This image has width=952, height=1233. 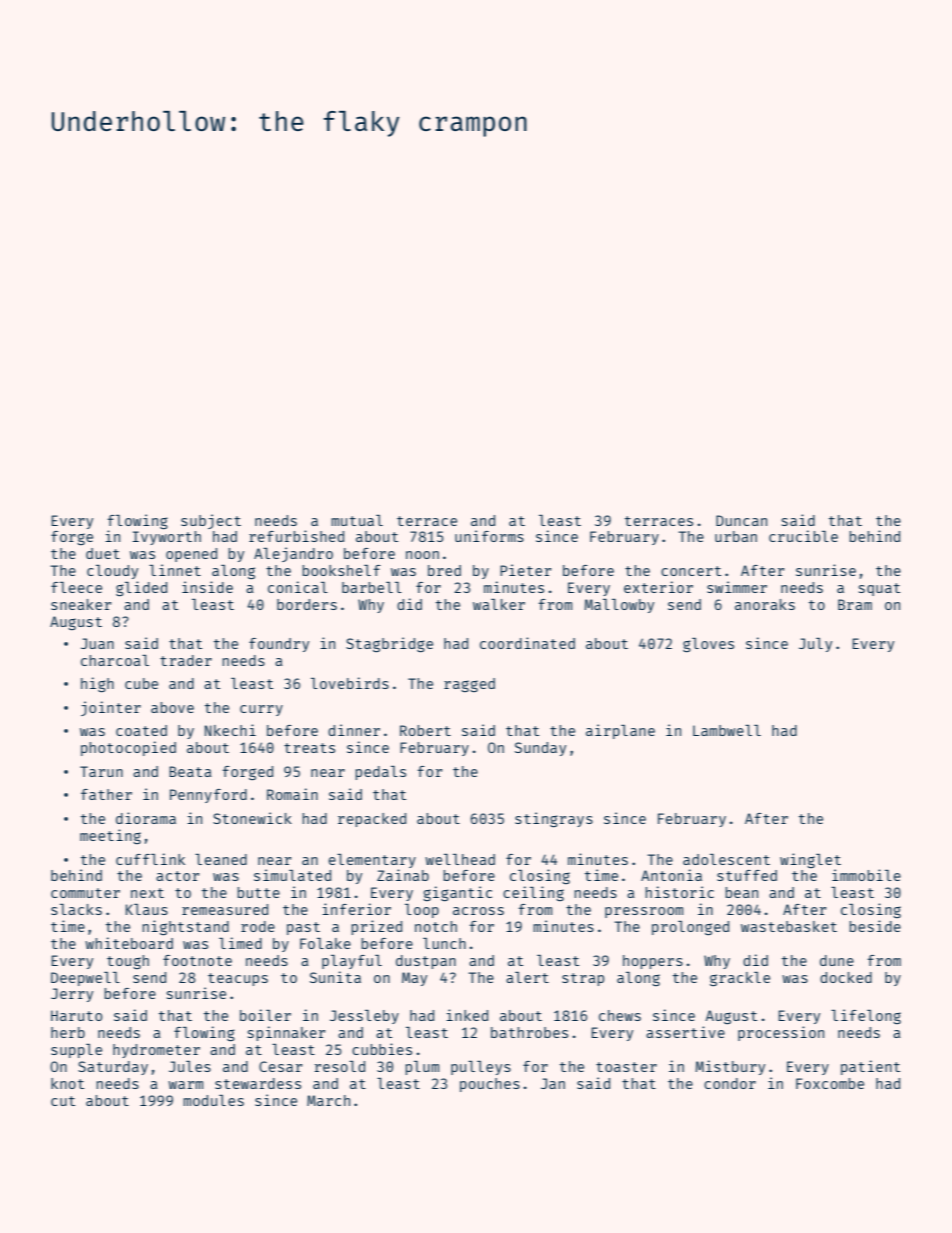 What do you see at coordinates (380, 773) in the image?
I see `pedals` at bounding box center [380, 773].
